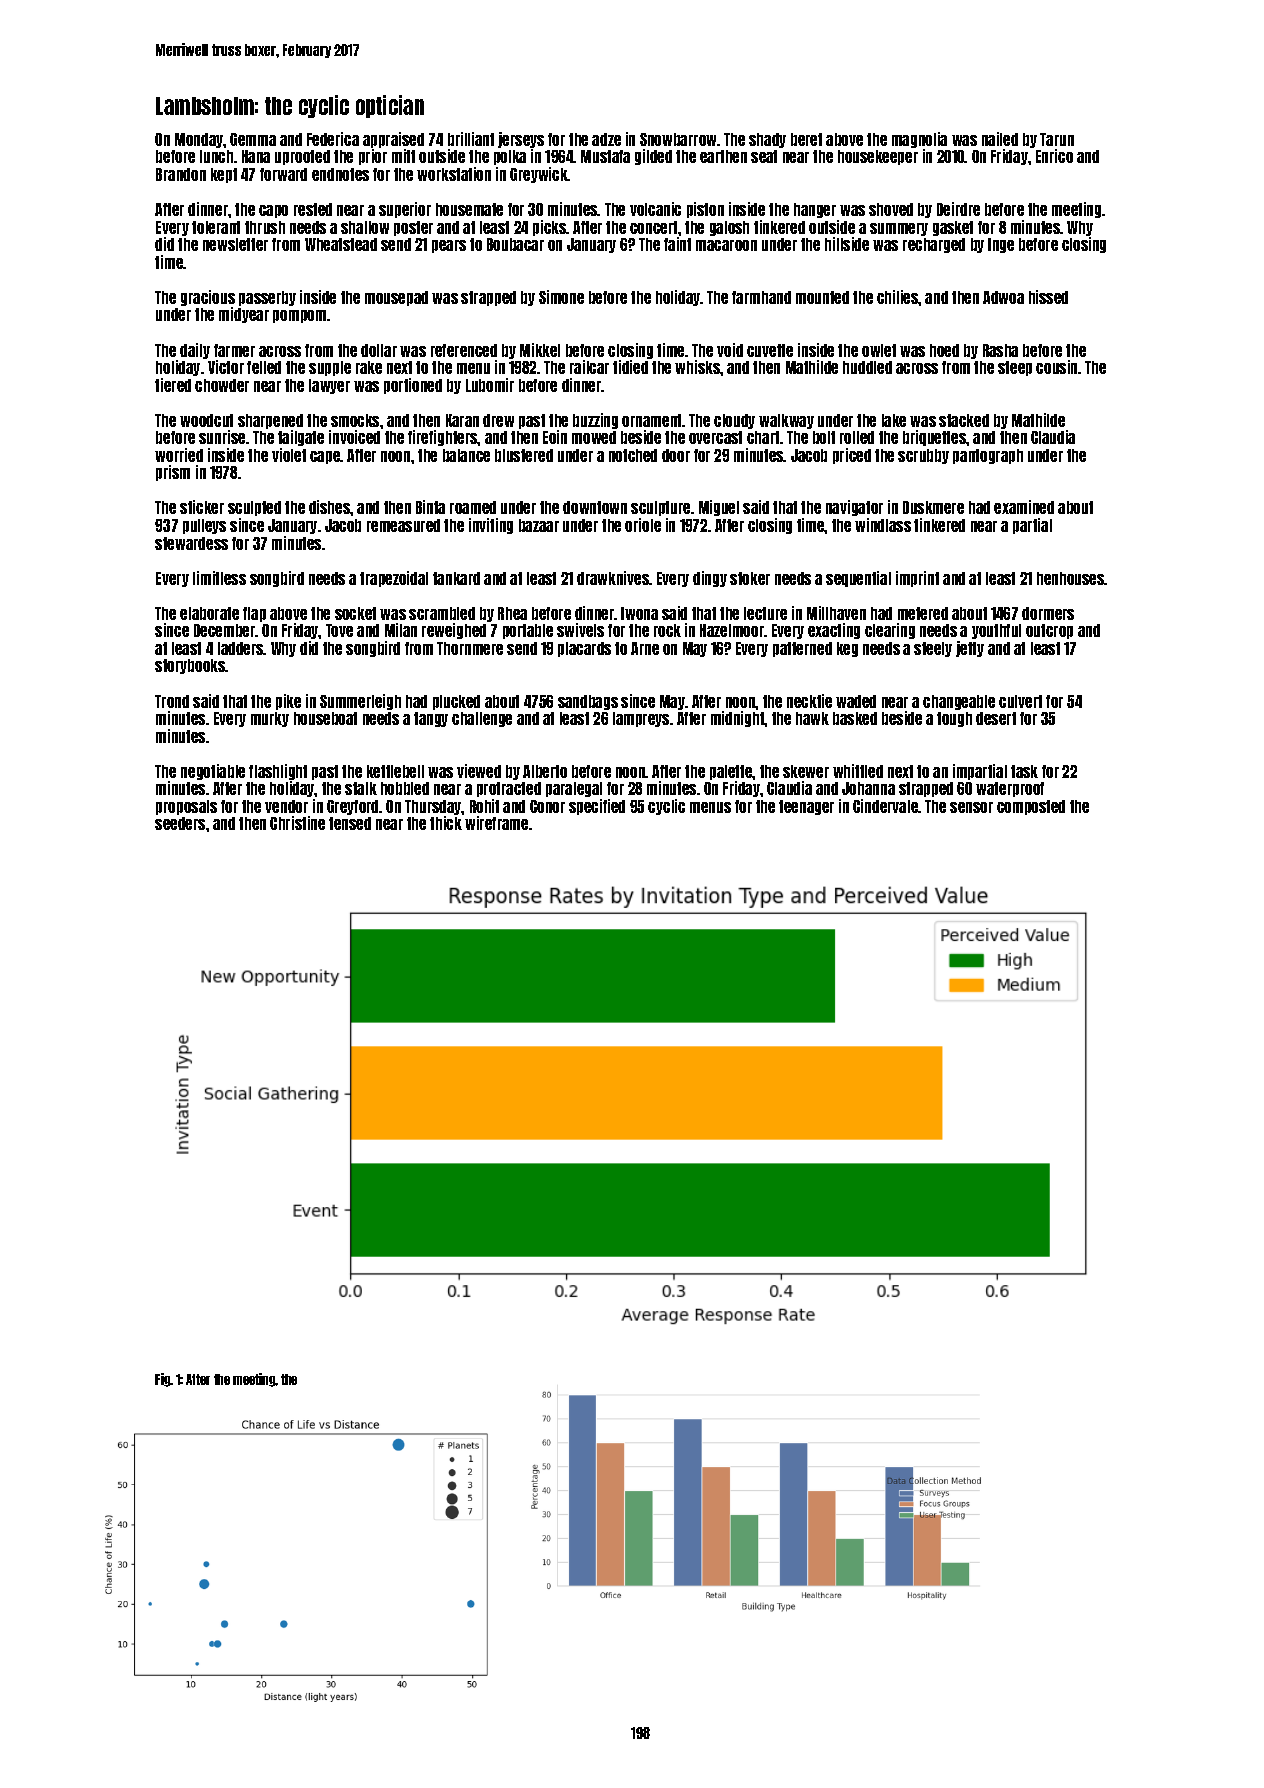  Describe the element at coordinates (732, 630) in the screenshot. I see `Hazelmoor` at that location.
